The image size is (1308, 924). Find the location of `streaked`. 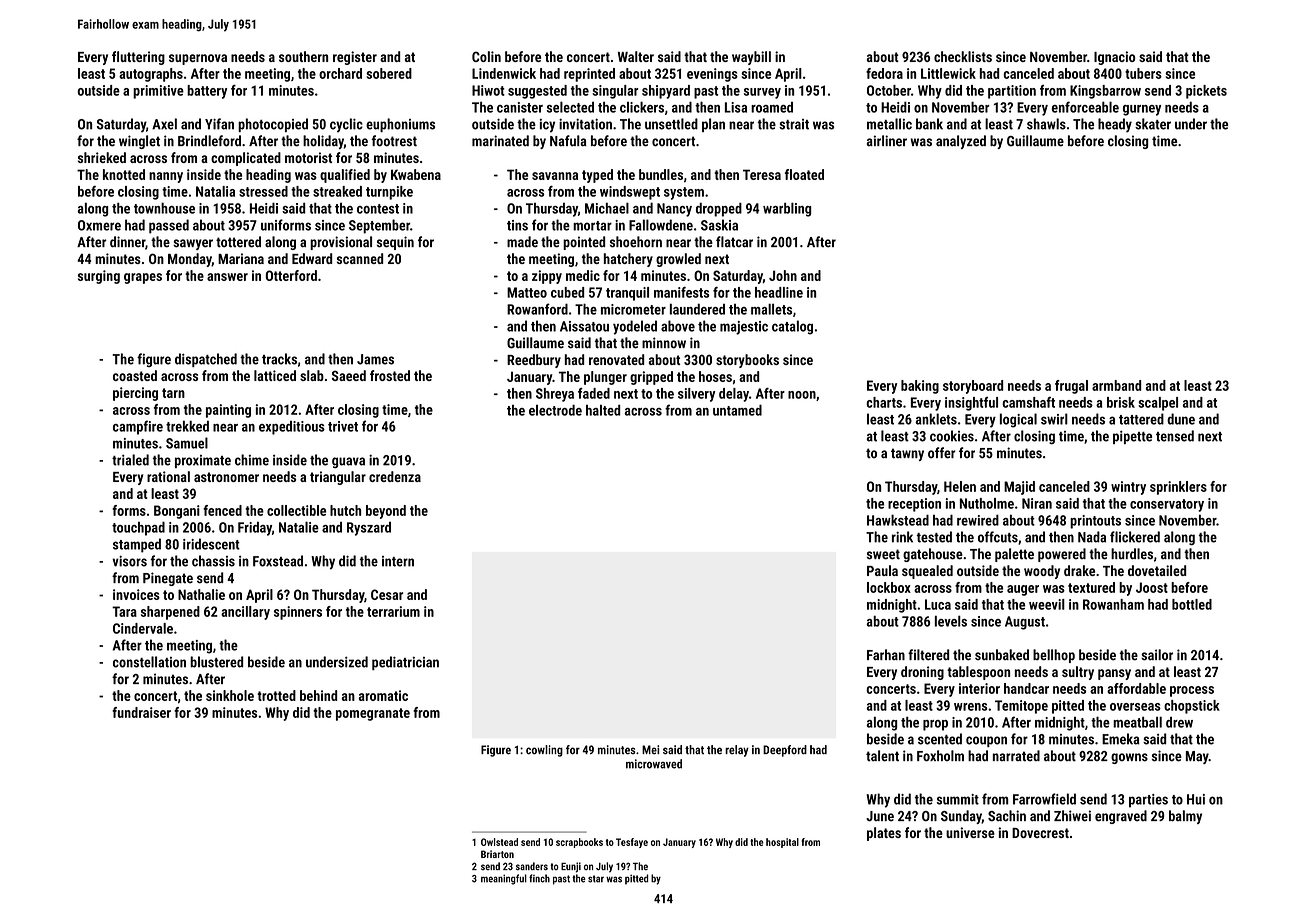

streaked is located at coordinates (337, 191).
